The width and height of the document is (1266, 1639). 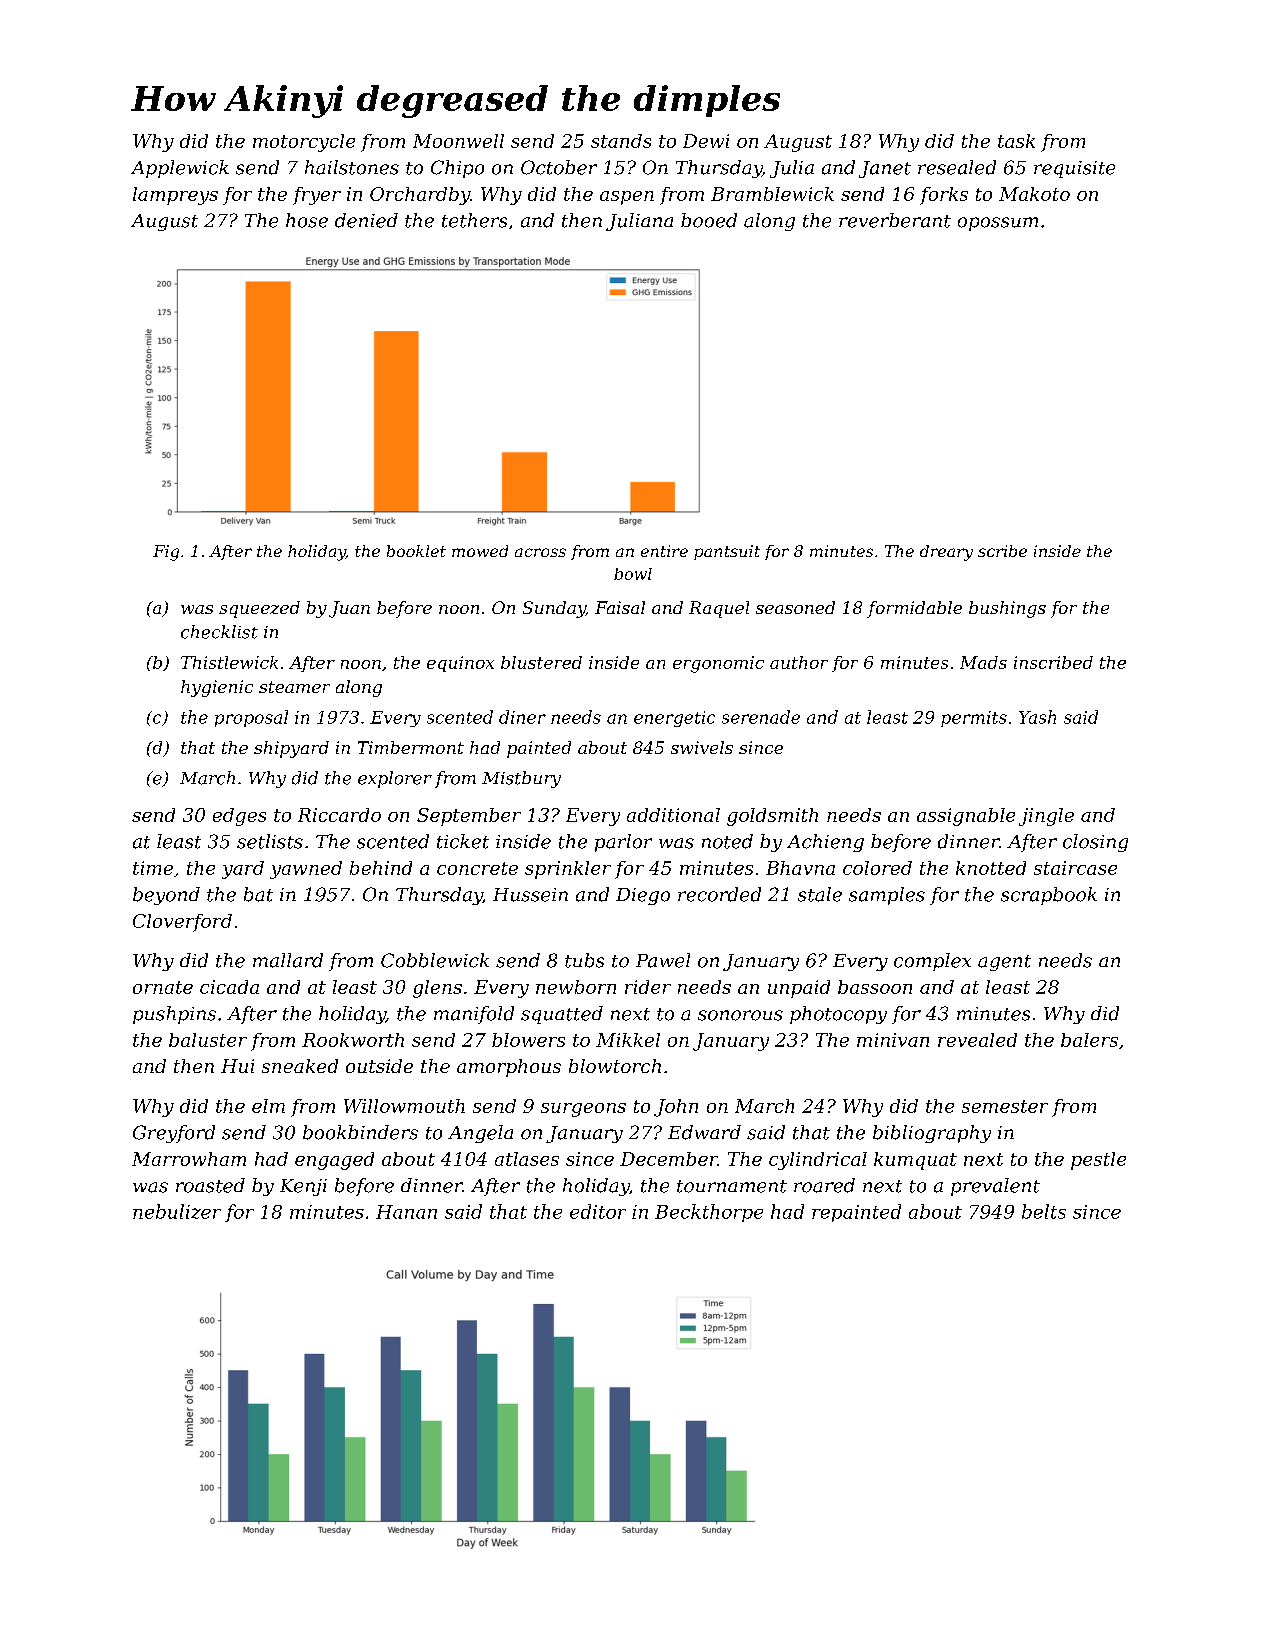 I want to click on editor, so click(x=598, y=1211).
